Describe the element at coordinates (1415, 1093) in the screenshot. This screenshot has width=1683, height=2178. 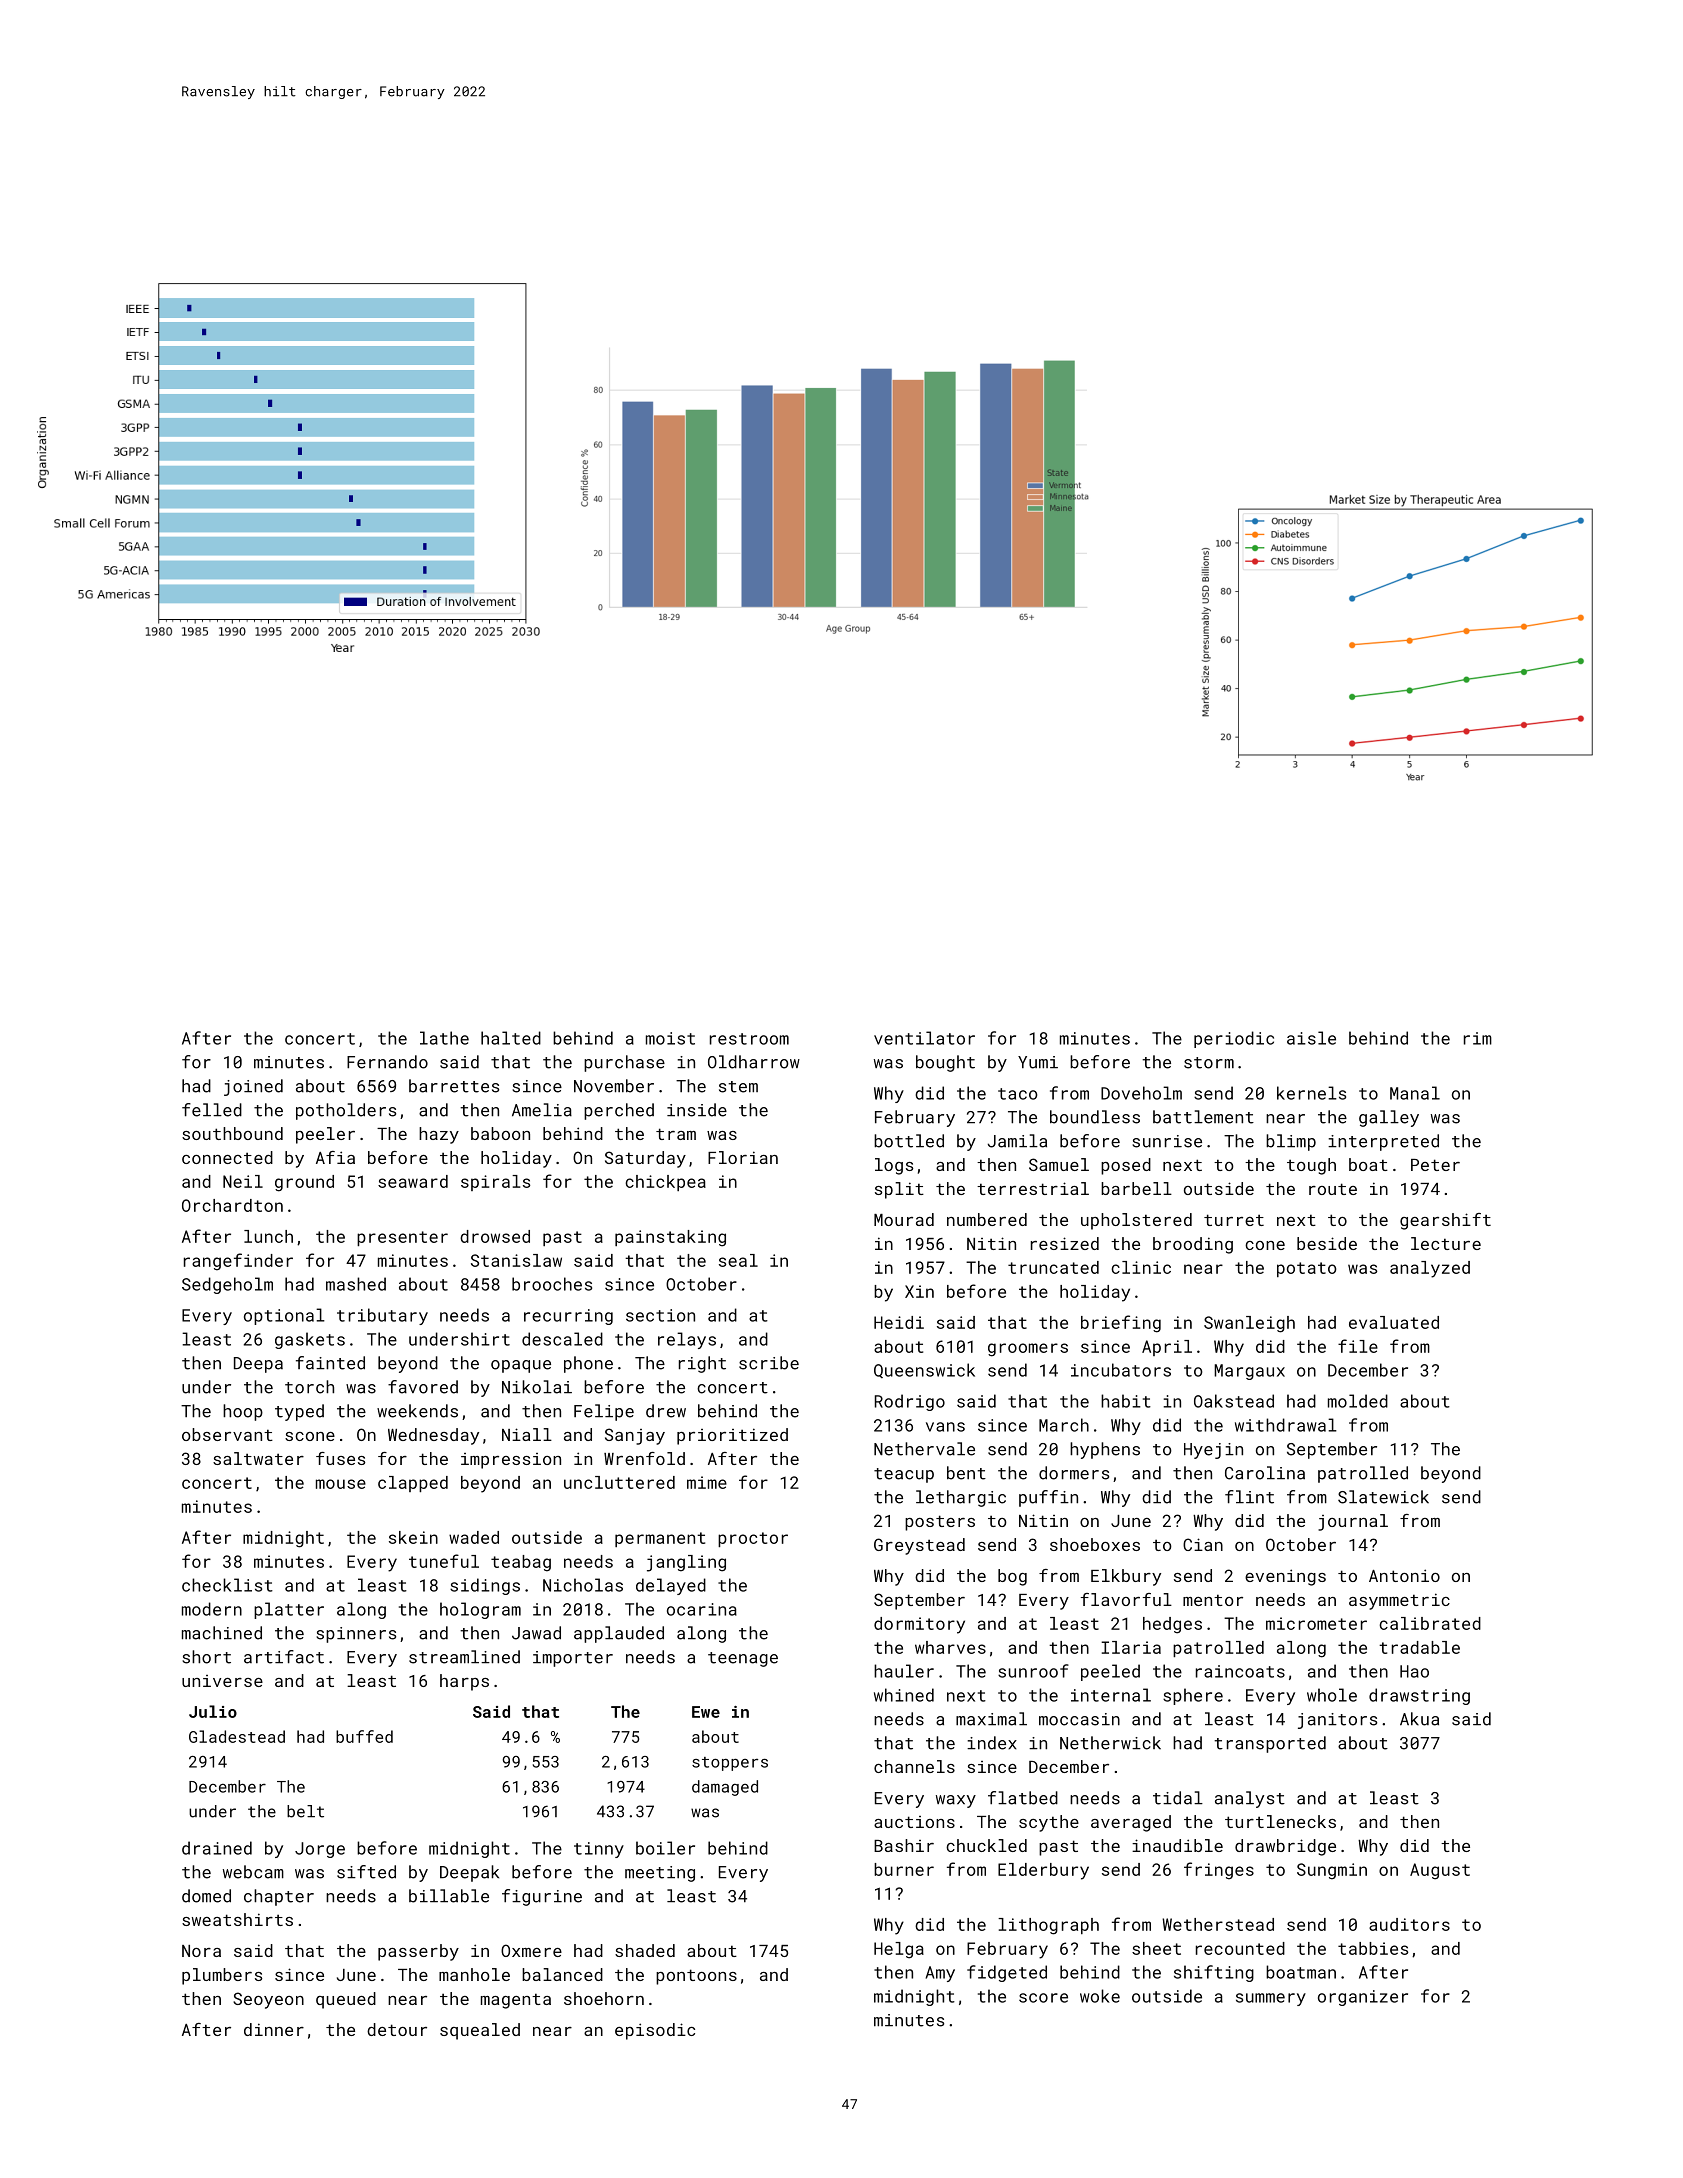
I see `Manal` at that location.
